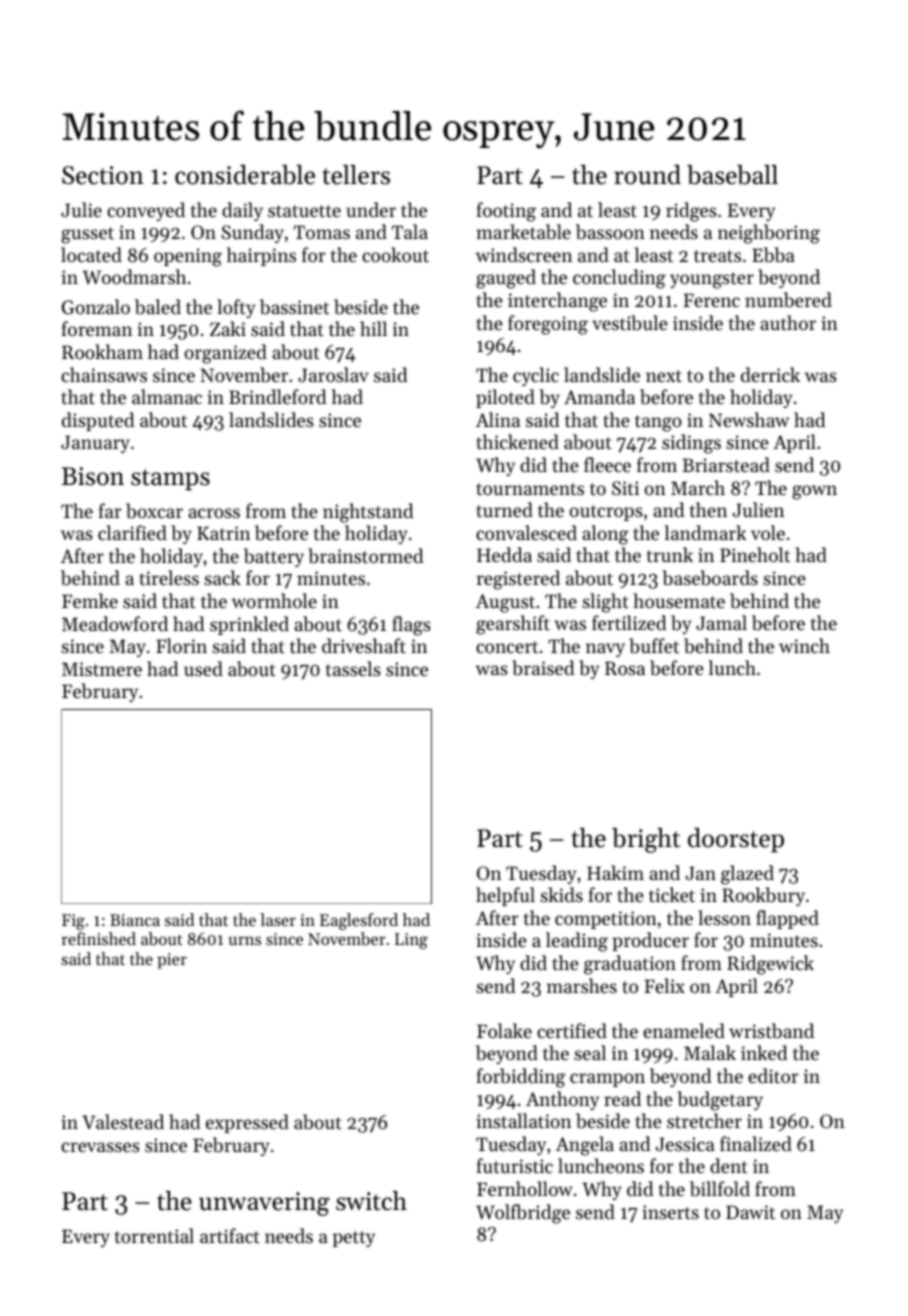 The image size is (908, 1316). I want to click on concert, so click(507, 647).
